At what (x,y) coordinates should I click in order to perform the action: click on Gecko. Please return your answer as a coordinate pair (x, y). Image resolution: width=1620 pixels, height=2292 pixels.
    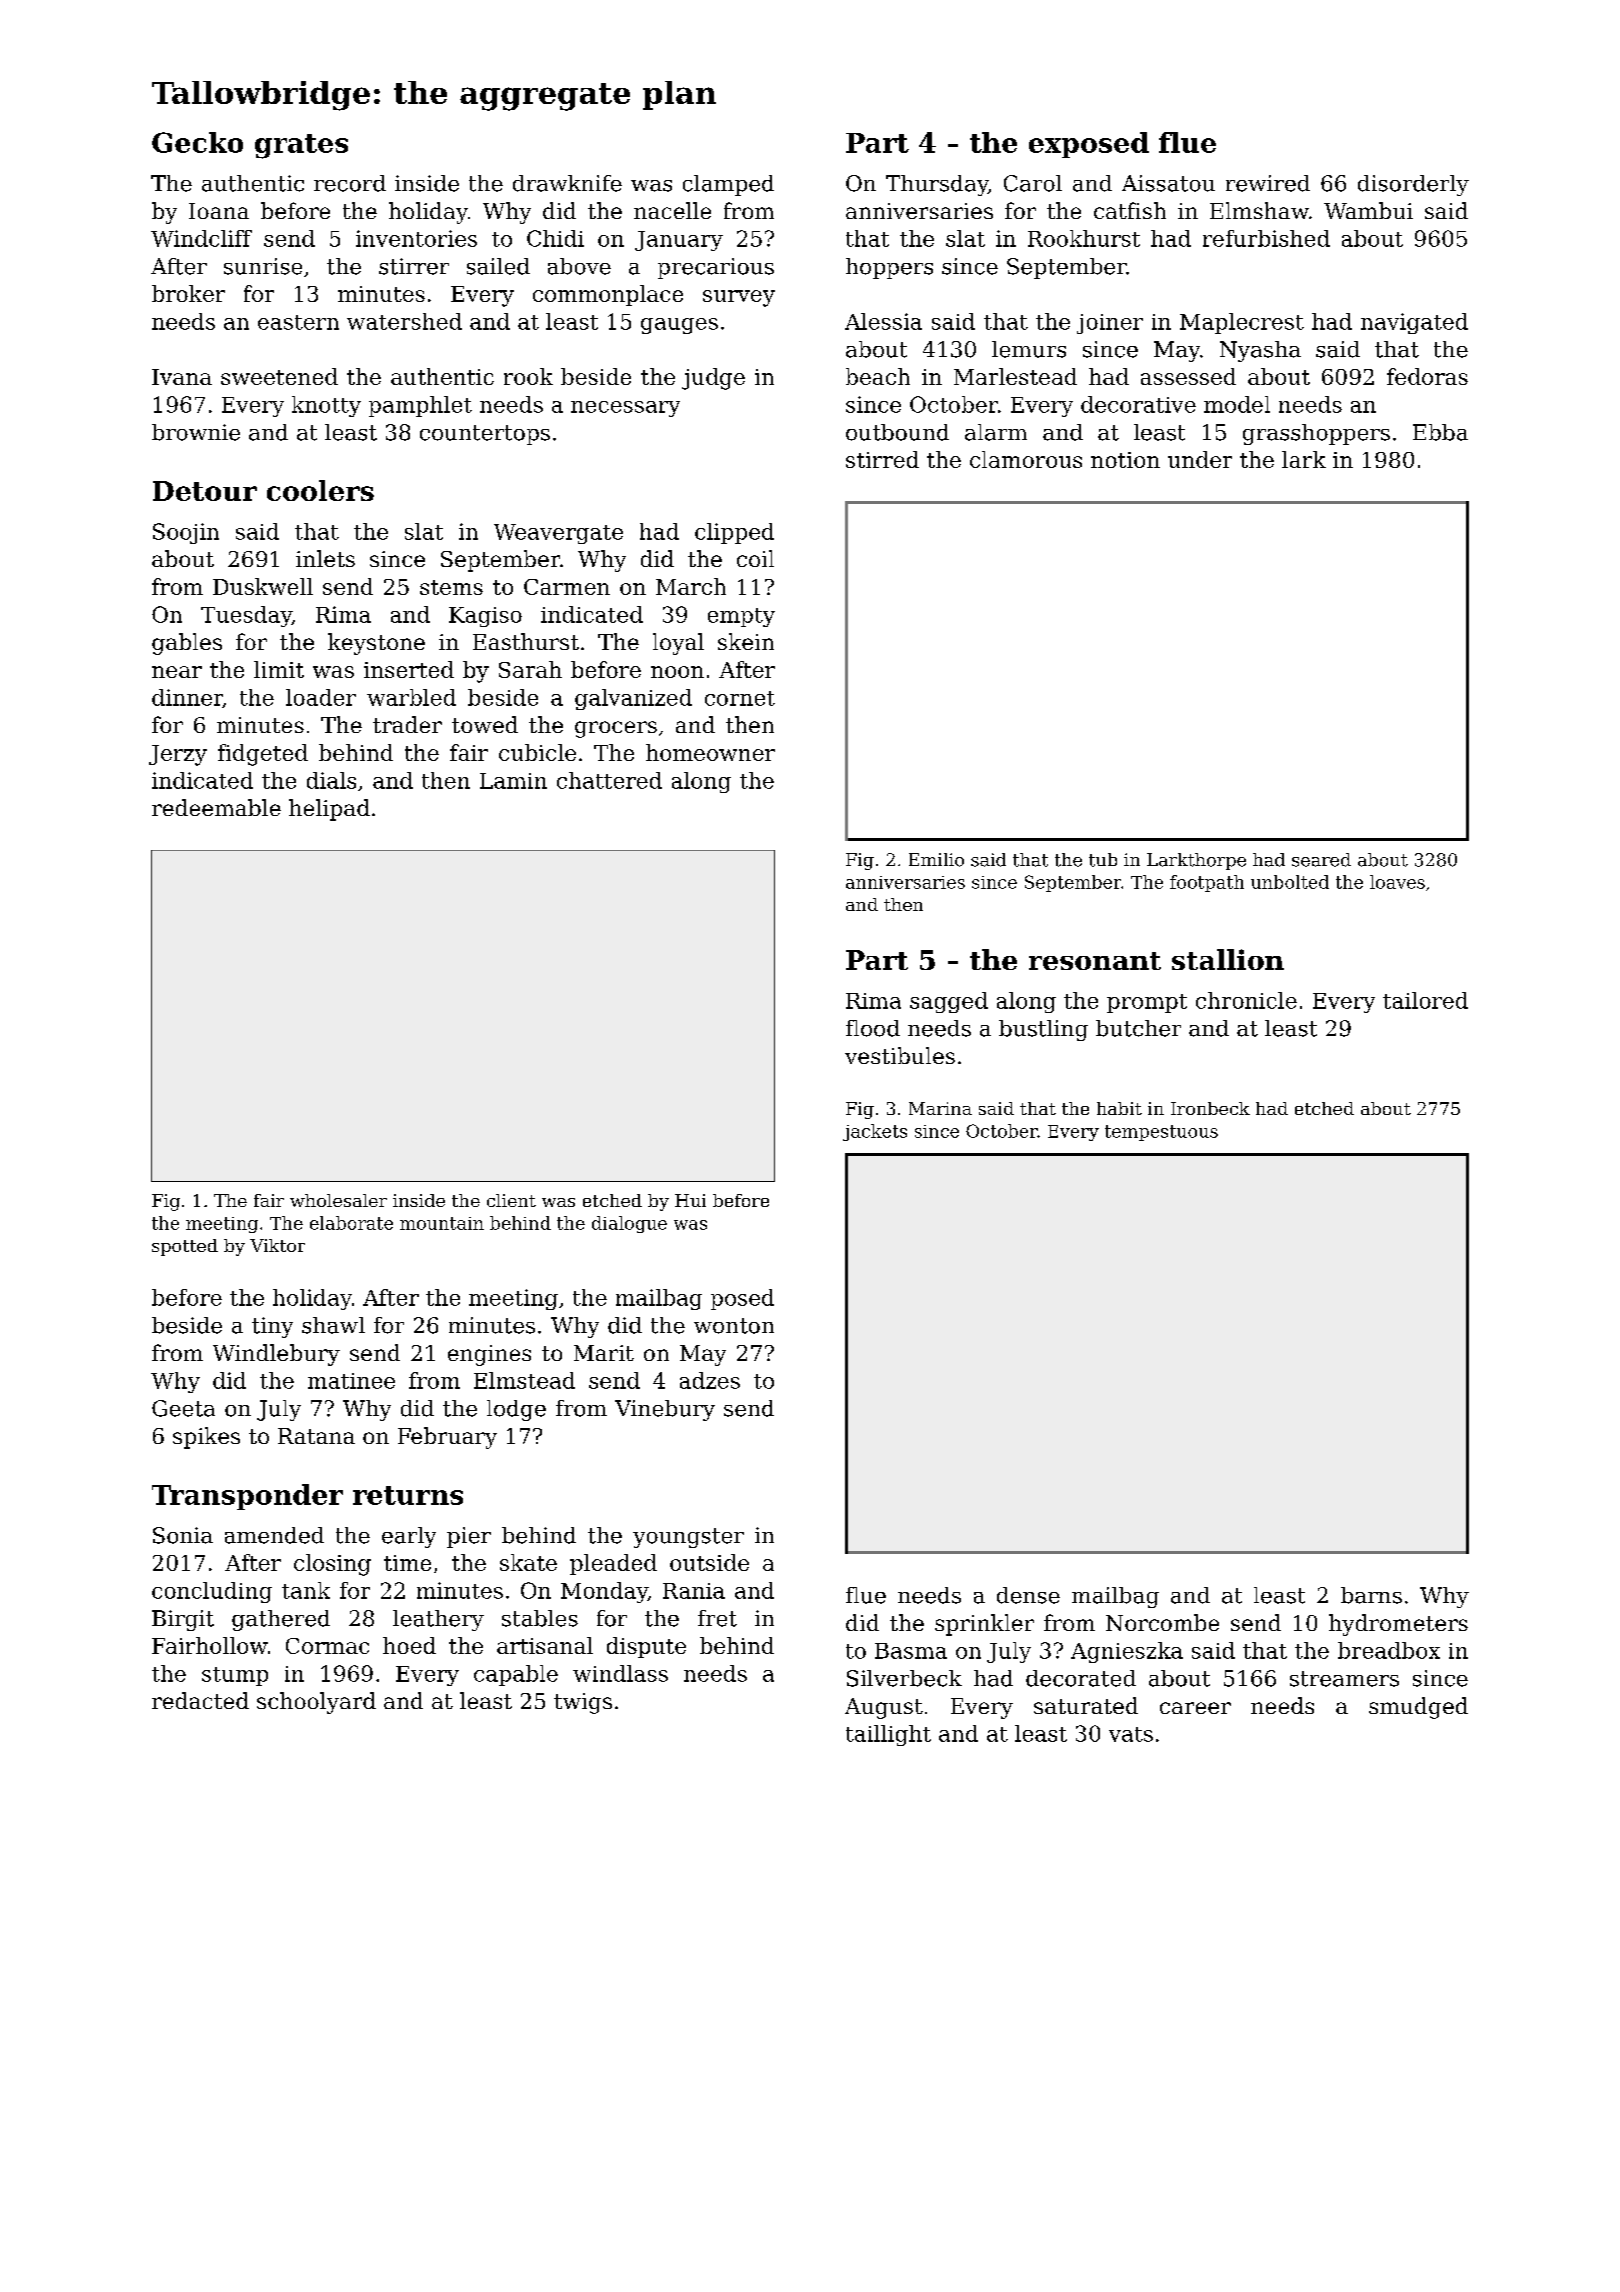
    Looking at the image, I should click on (197, 142).
